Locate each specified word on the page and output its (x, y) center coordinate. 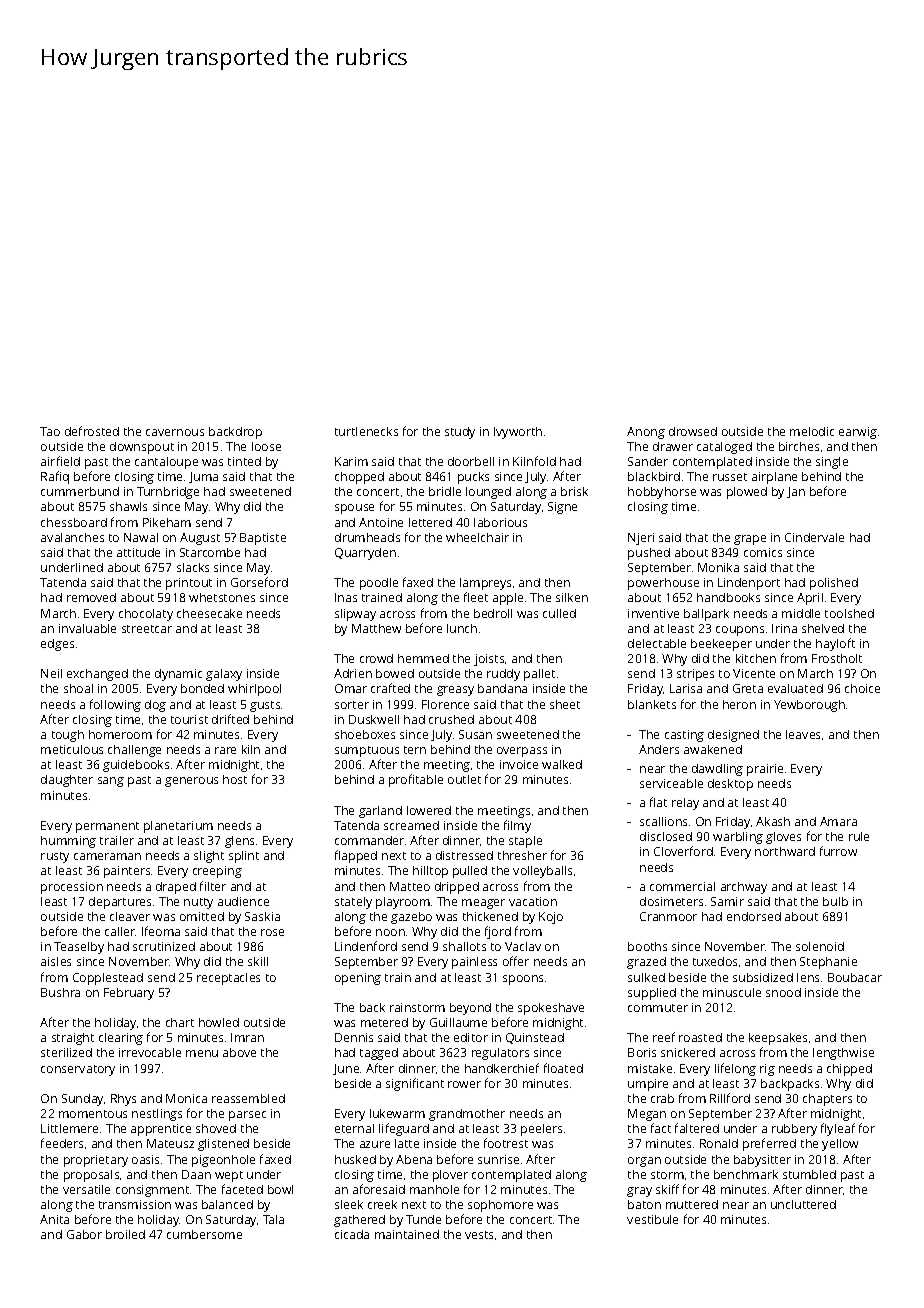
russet (730, 477)
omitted (202, 916)
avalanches (72, 537)
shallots (464, 946)
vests (479, 1235)
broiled (125, 1234)
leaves (803, 734)
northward (785, 851)
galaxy (224, 675)
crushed (451, 719)
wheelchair (477, 537)
